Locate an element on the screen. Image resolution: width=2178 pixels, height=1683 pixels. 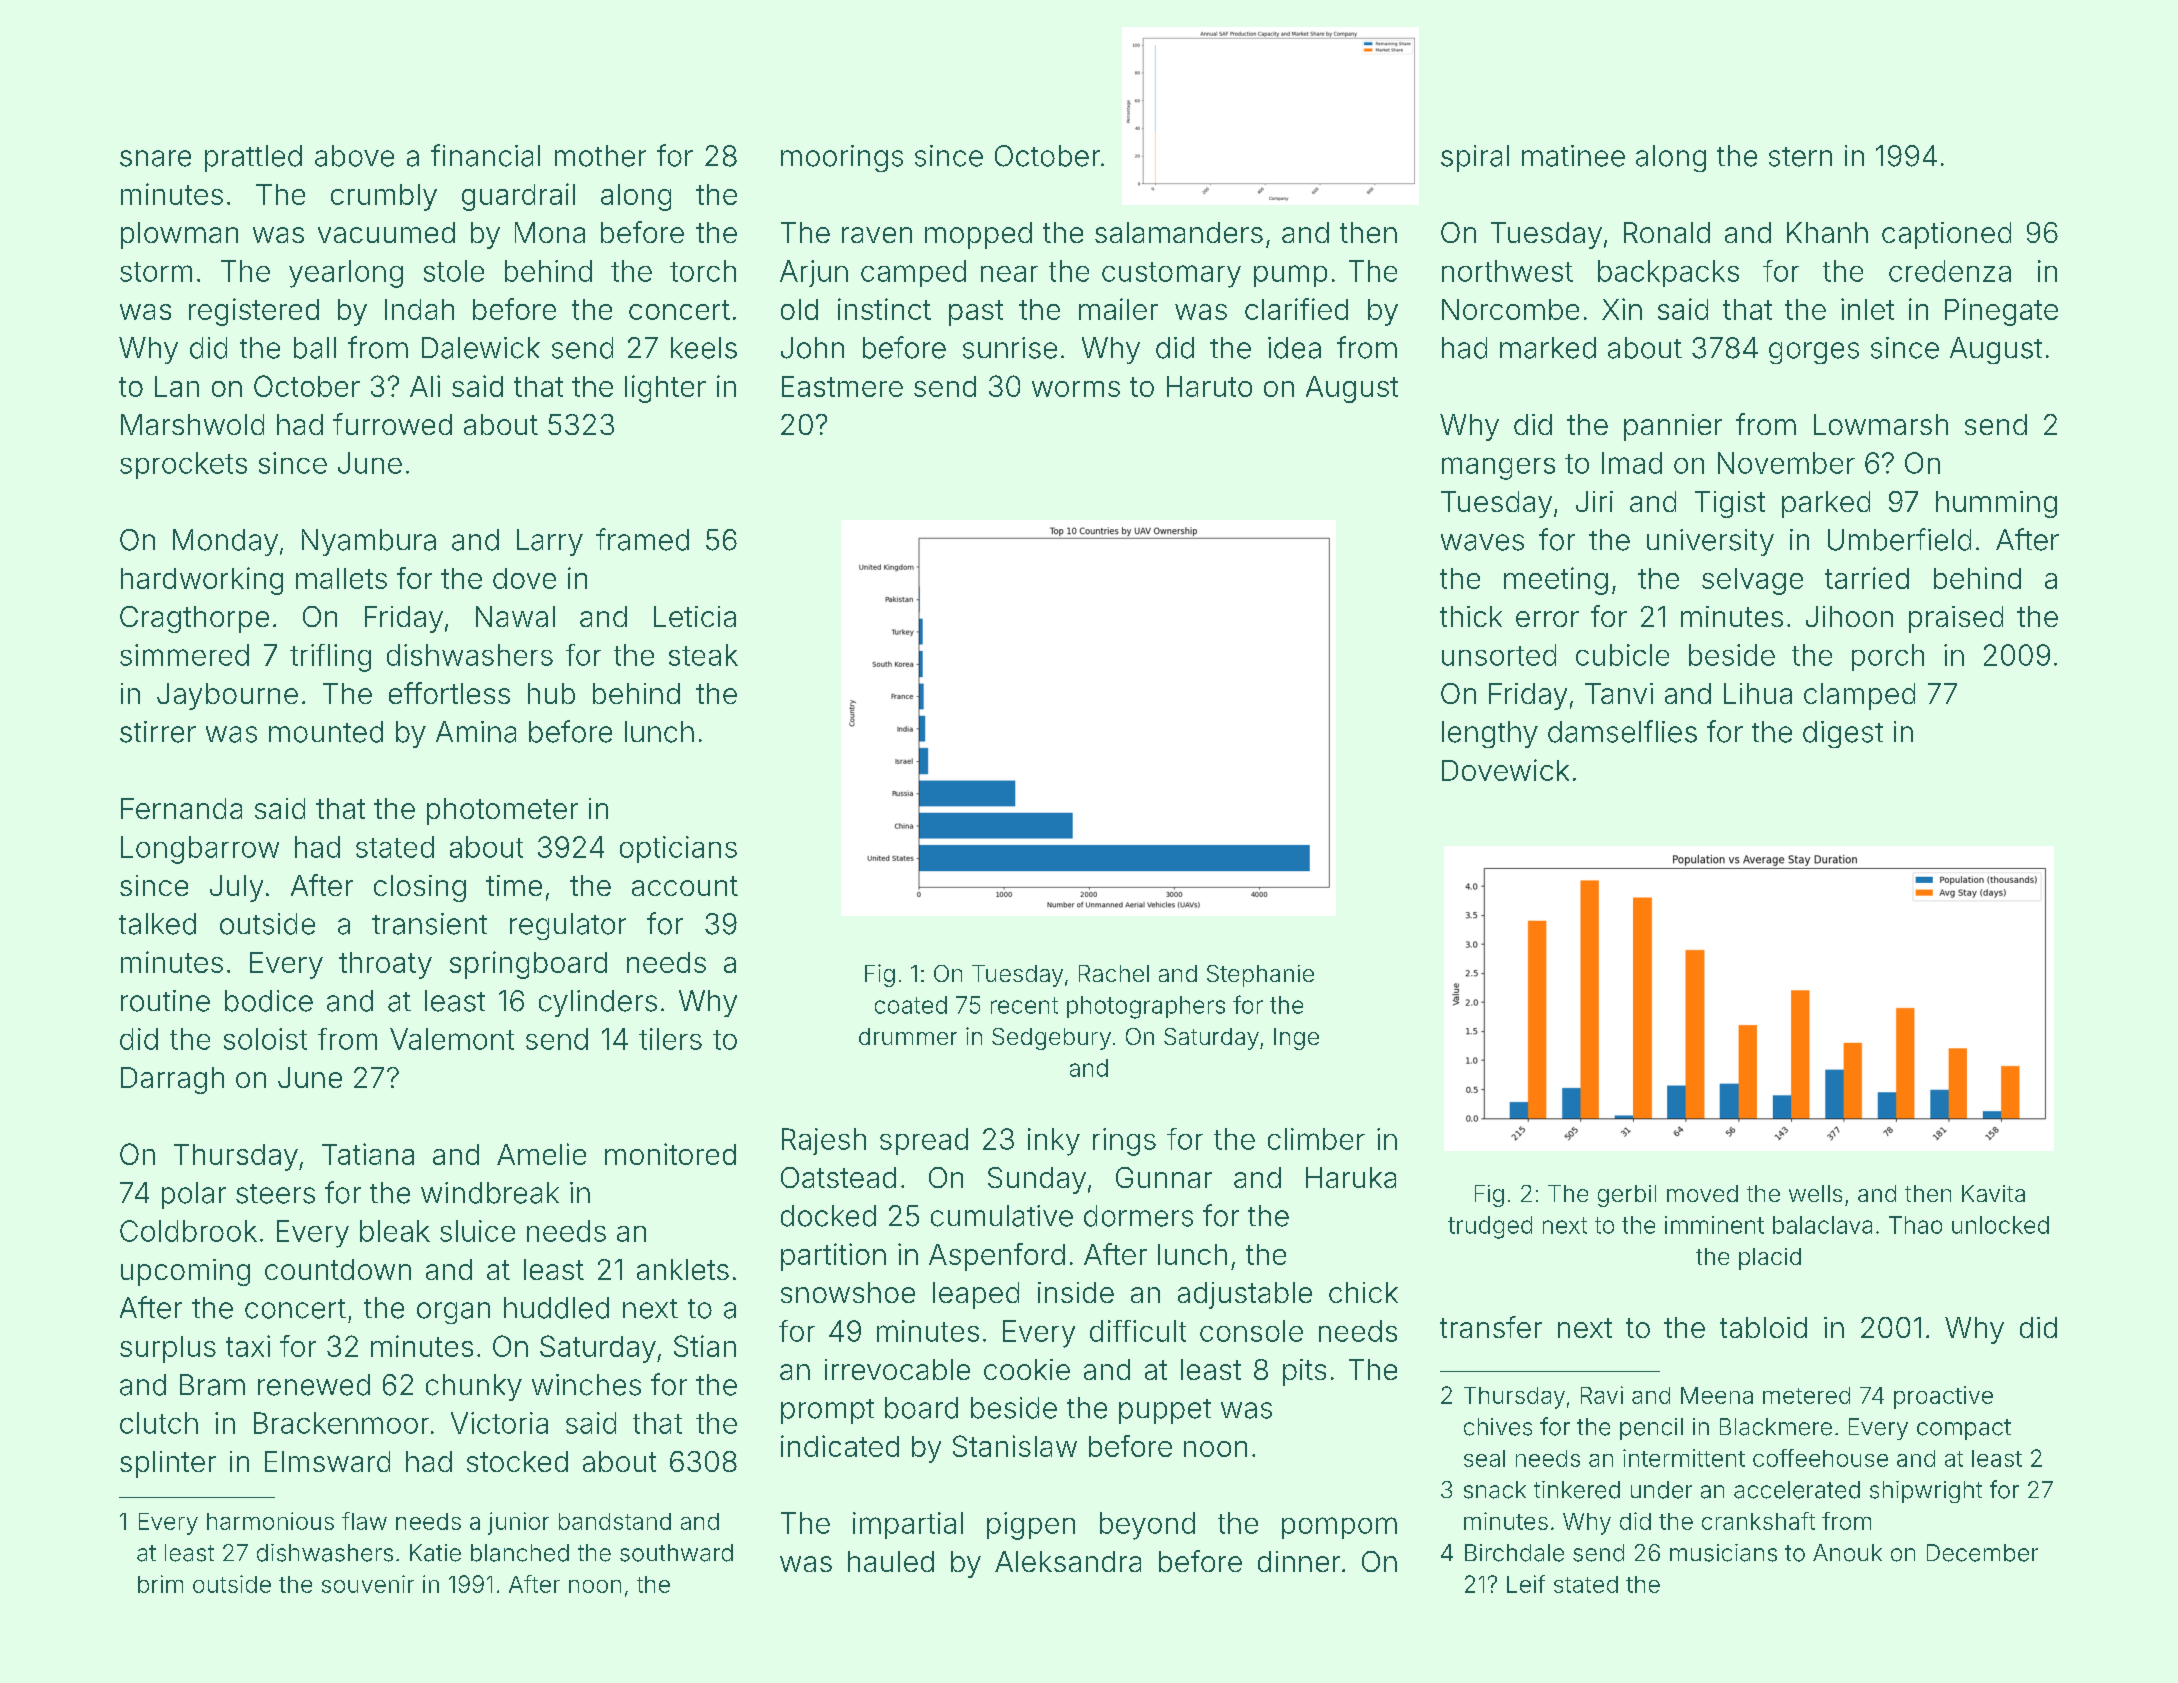
Nyambura is located at coordinates (369, 542).
